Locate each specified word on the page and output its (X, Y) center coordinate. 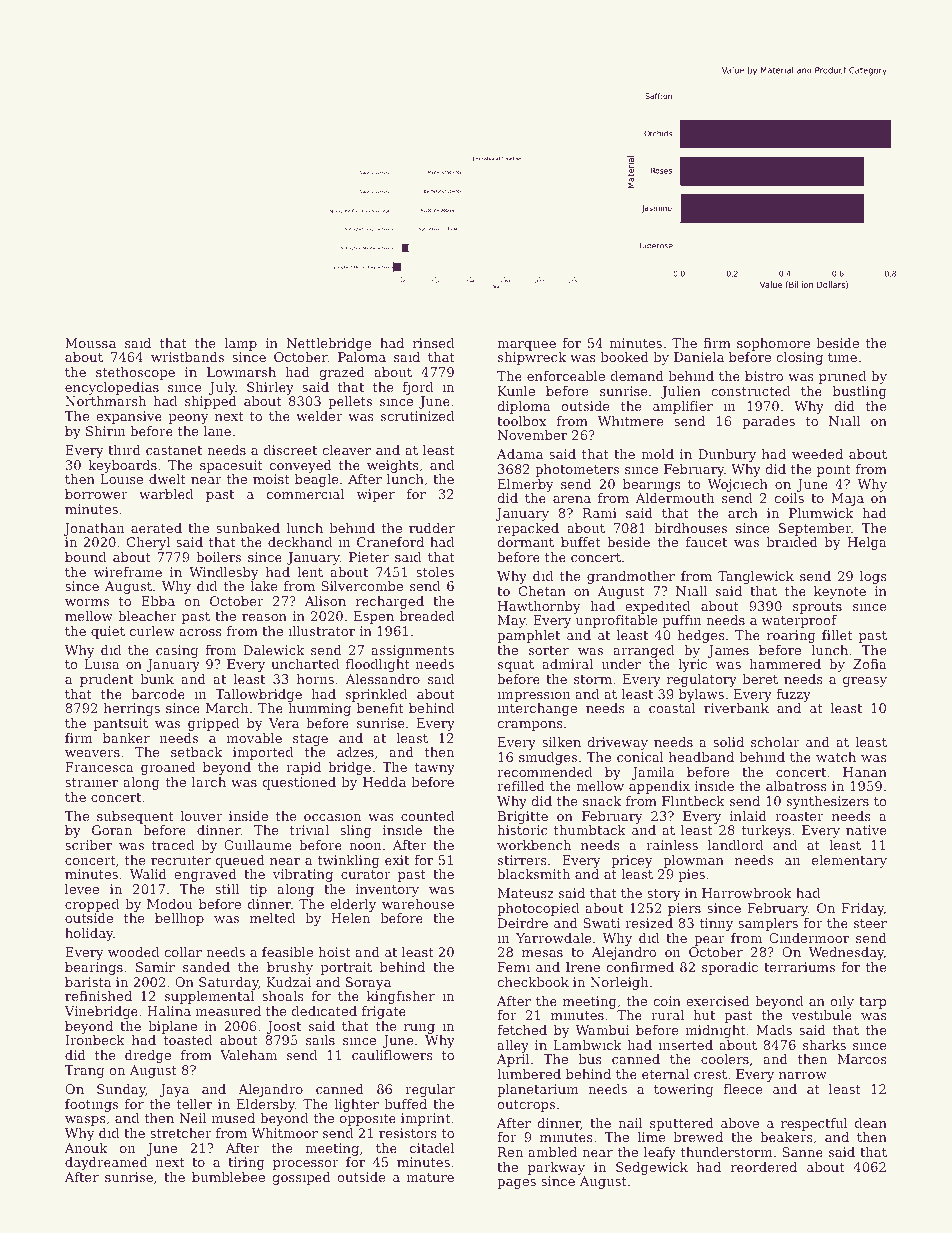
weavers (92, 753)
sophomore (773, 344)
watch (836, 757)
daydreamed (106, 1163)
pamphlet (528, 636)
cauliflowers (392, 1055)
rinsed (433, 343)
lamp (240, 344)
